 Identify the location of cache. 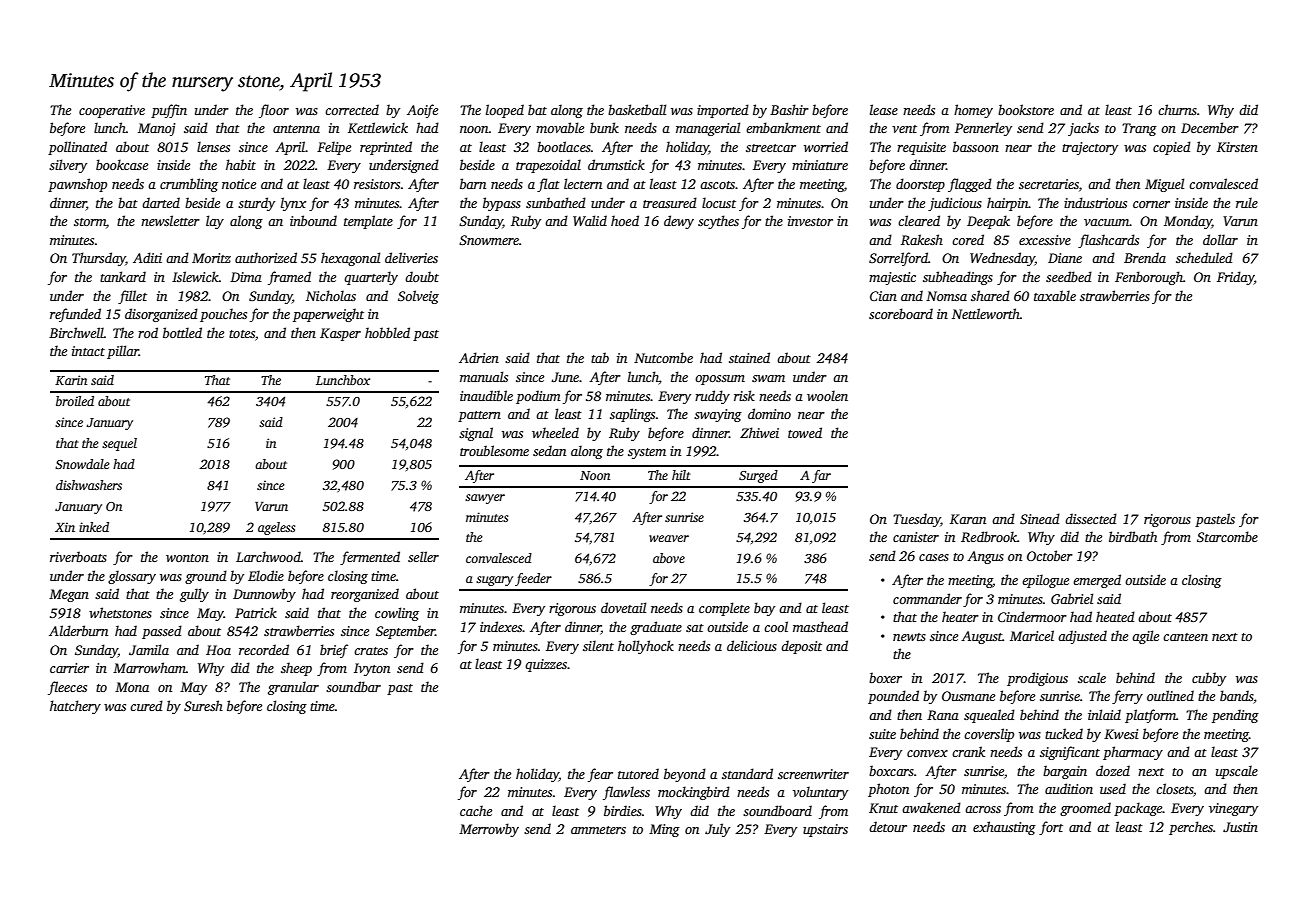
(476, 810).
